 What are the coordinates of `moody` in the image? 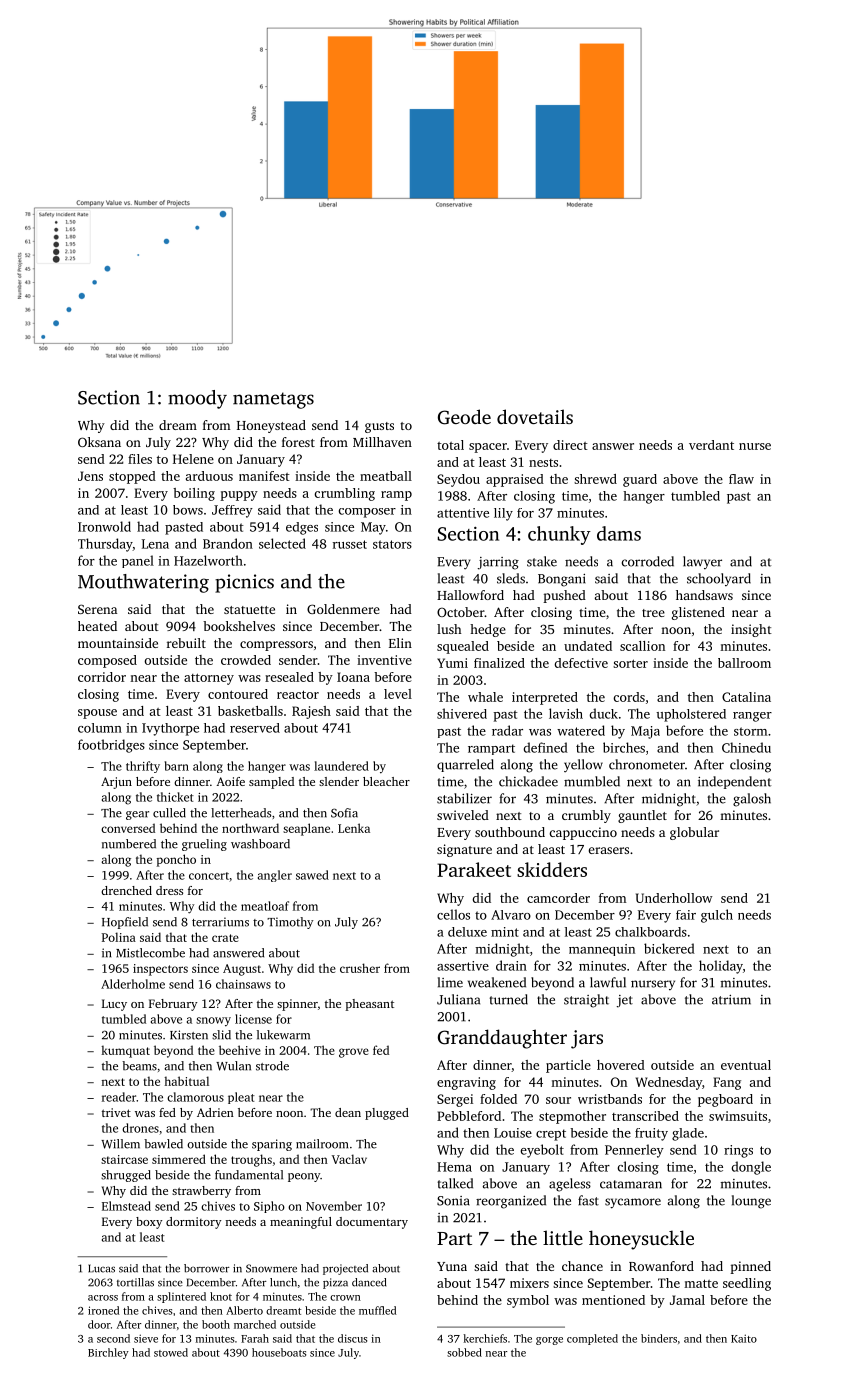 It's located at (197, 399).
